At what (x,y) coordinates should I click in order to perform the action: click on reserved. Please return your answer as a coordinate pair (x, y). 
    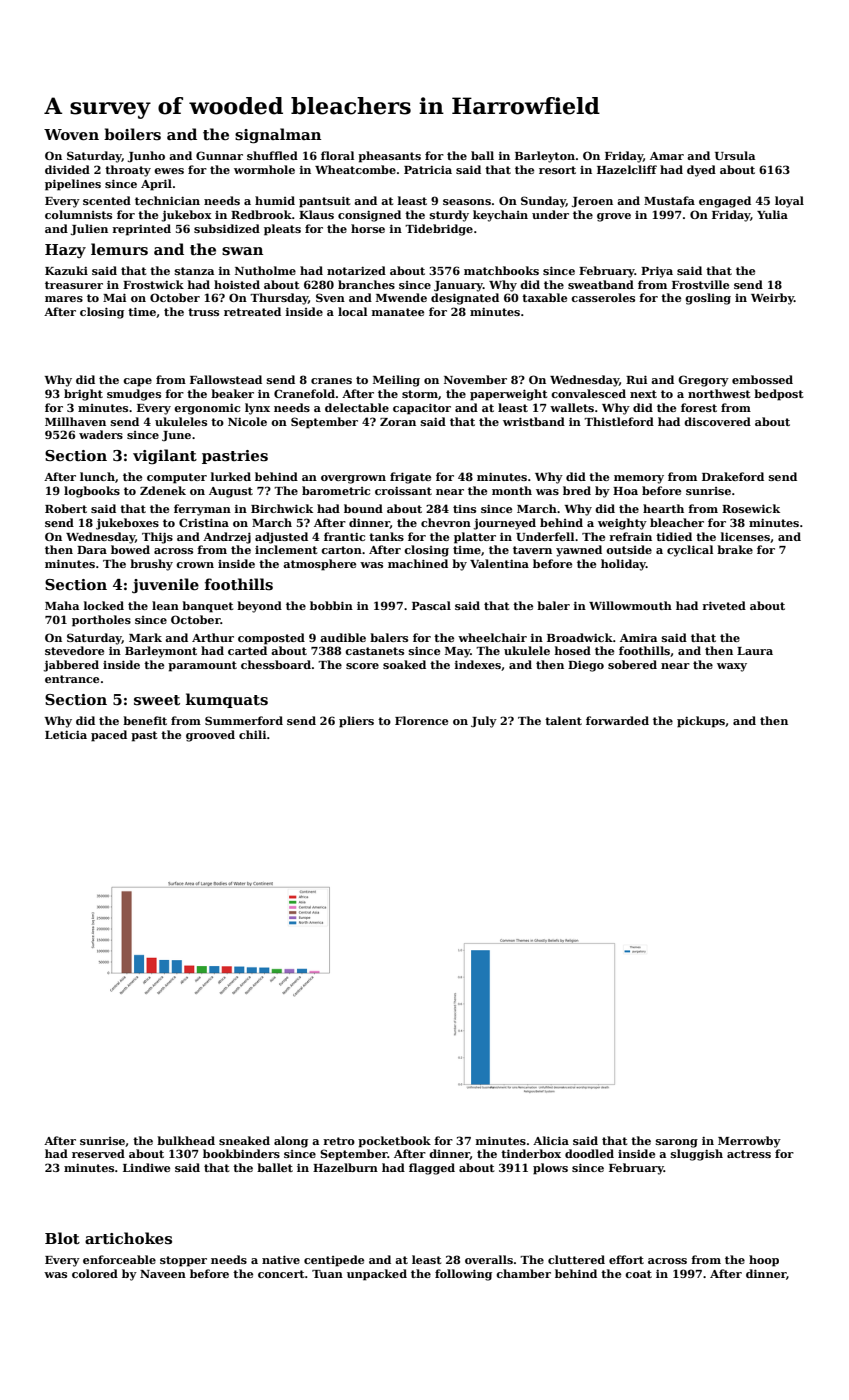
    Looking at the image, I should click on (98, 1153).
